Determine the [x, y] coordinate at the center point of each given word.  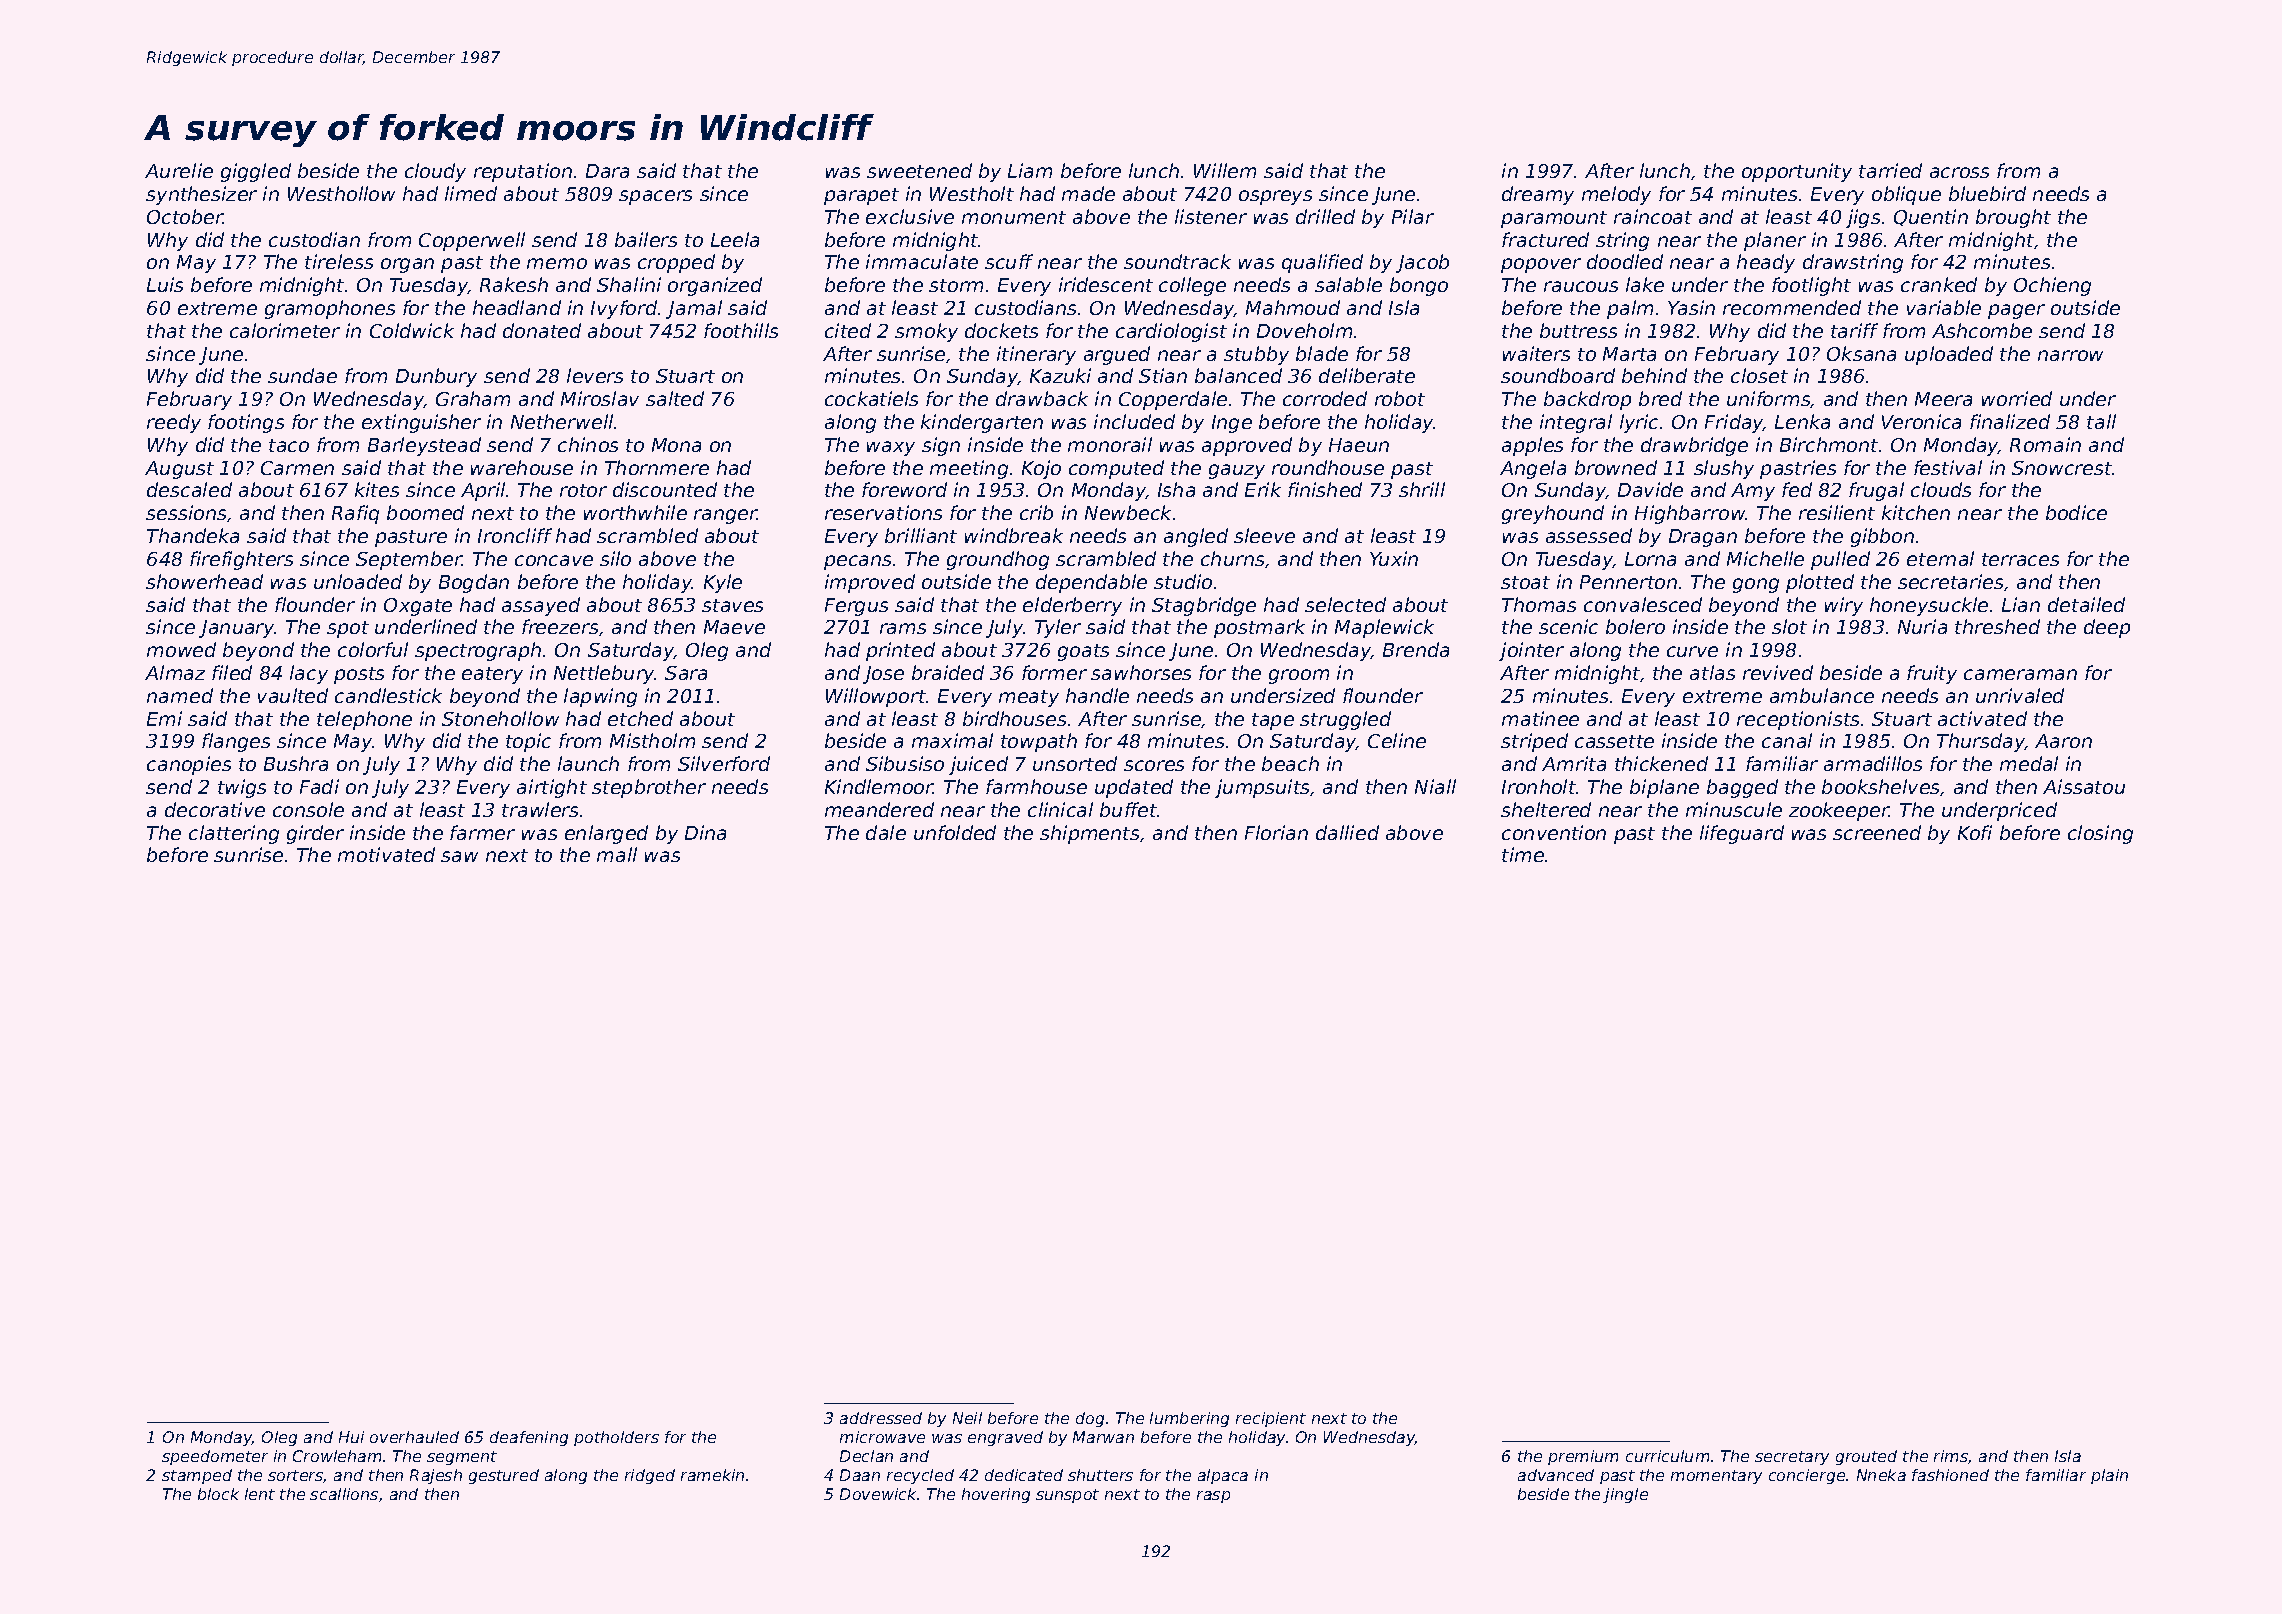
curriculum [1667, 1456]
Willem [1225, 170]
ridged [650, 1476]
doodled [1625, 261]
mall [617, 854]
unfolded [955, 832]
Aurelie [179, 170]
